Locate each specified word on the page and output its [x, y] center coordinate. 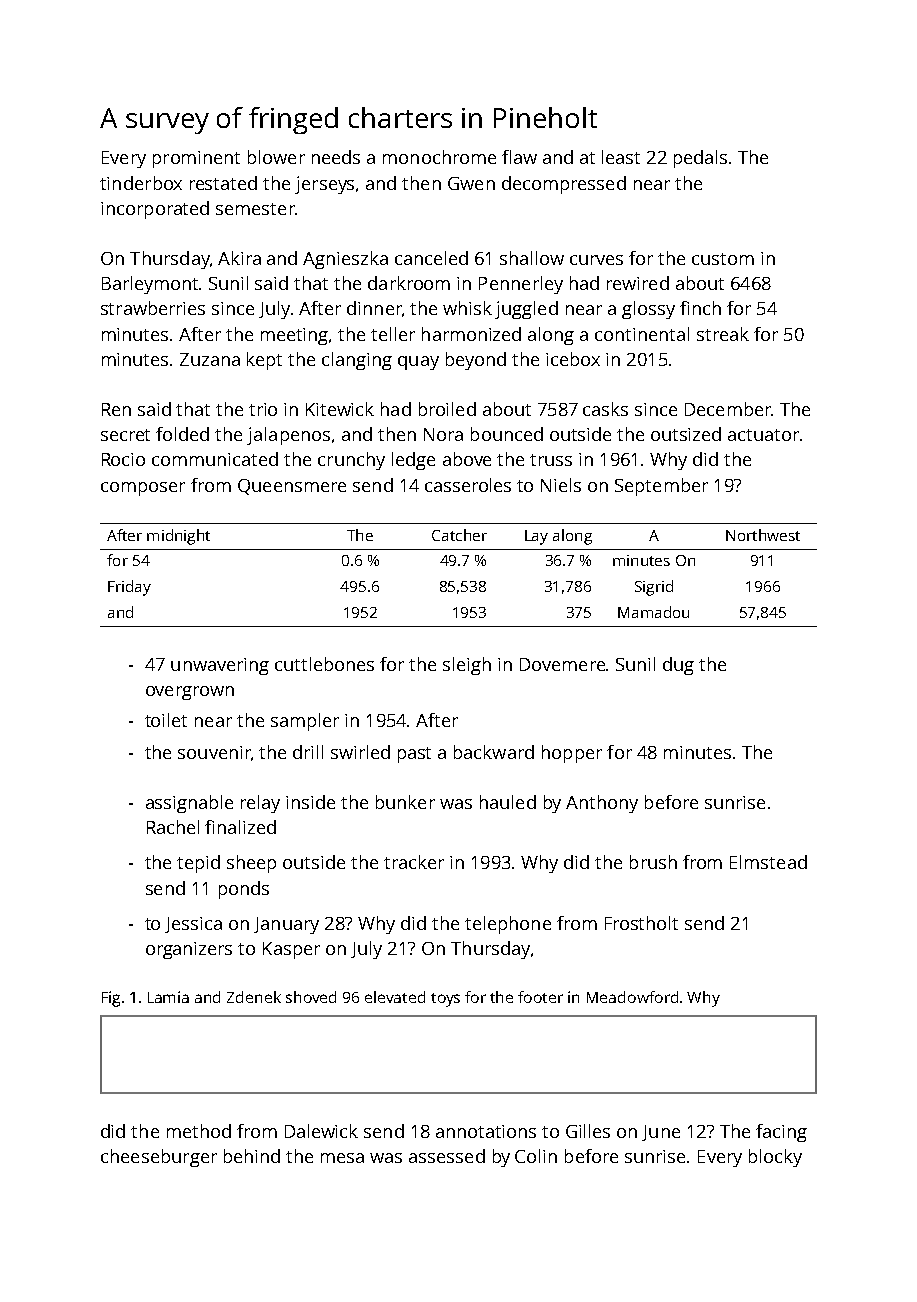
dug [678, 666]
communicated [215, 459]
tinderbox [141, 183]
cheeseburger [159, 1158]
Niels [561, 485]
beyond [476, 361]
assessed [447, 1156]
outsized [686, 434]
